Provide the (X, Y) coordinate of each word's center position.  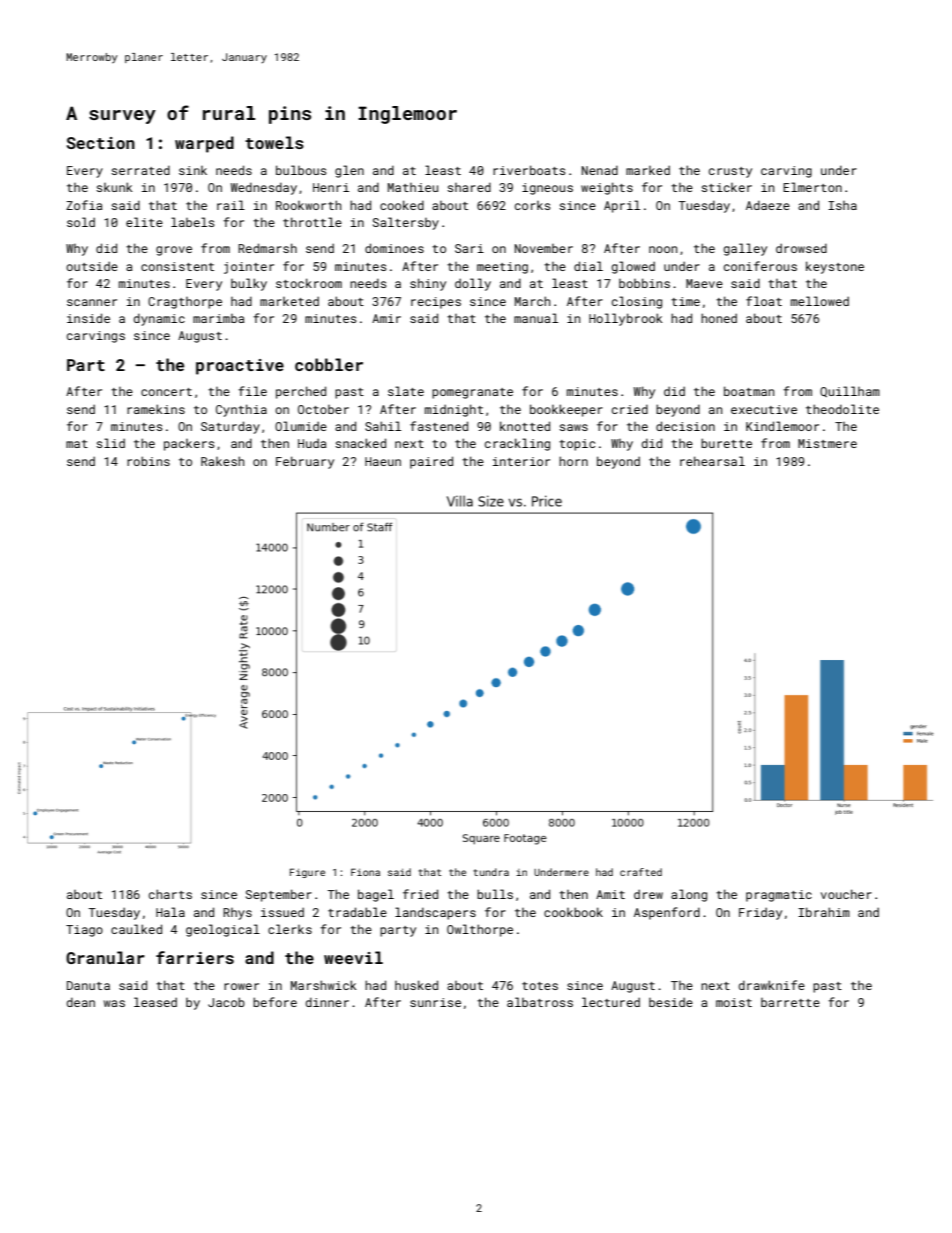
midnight (454, 410)
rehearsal (712, 461)
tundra (491, 872)
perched (301, 392)
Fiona (365, 872)
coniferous (760, 266)
